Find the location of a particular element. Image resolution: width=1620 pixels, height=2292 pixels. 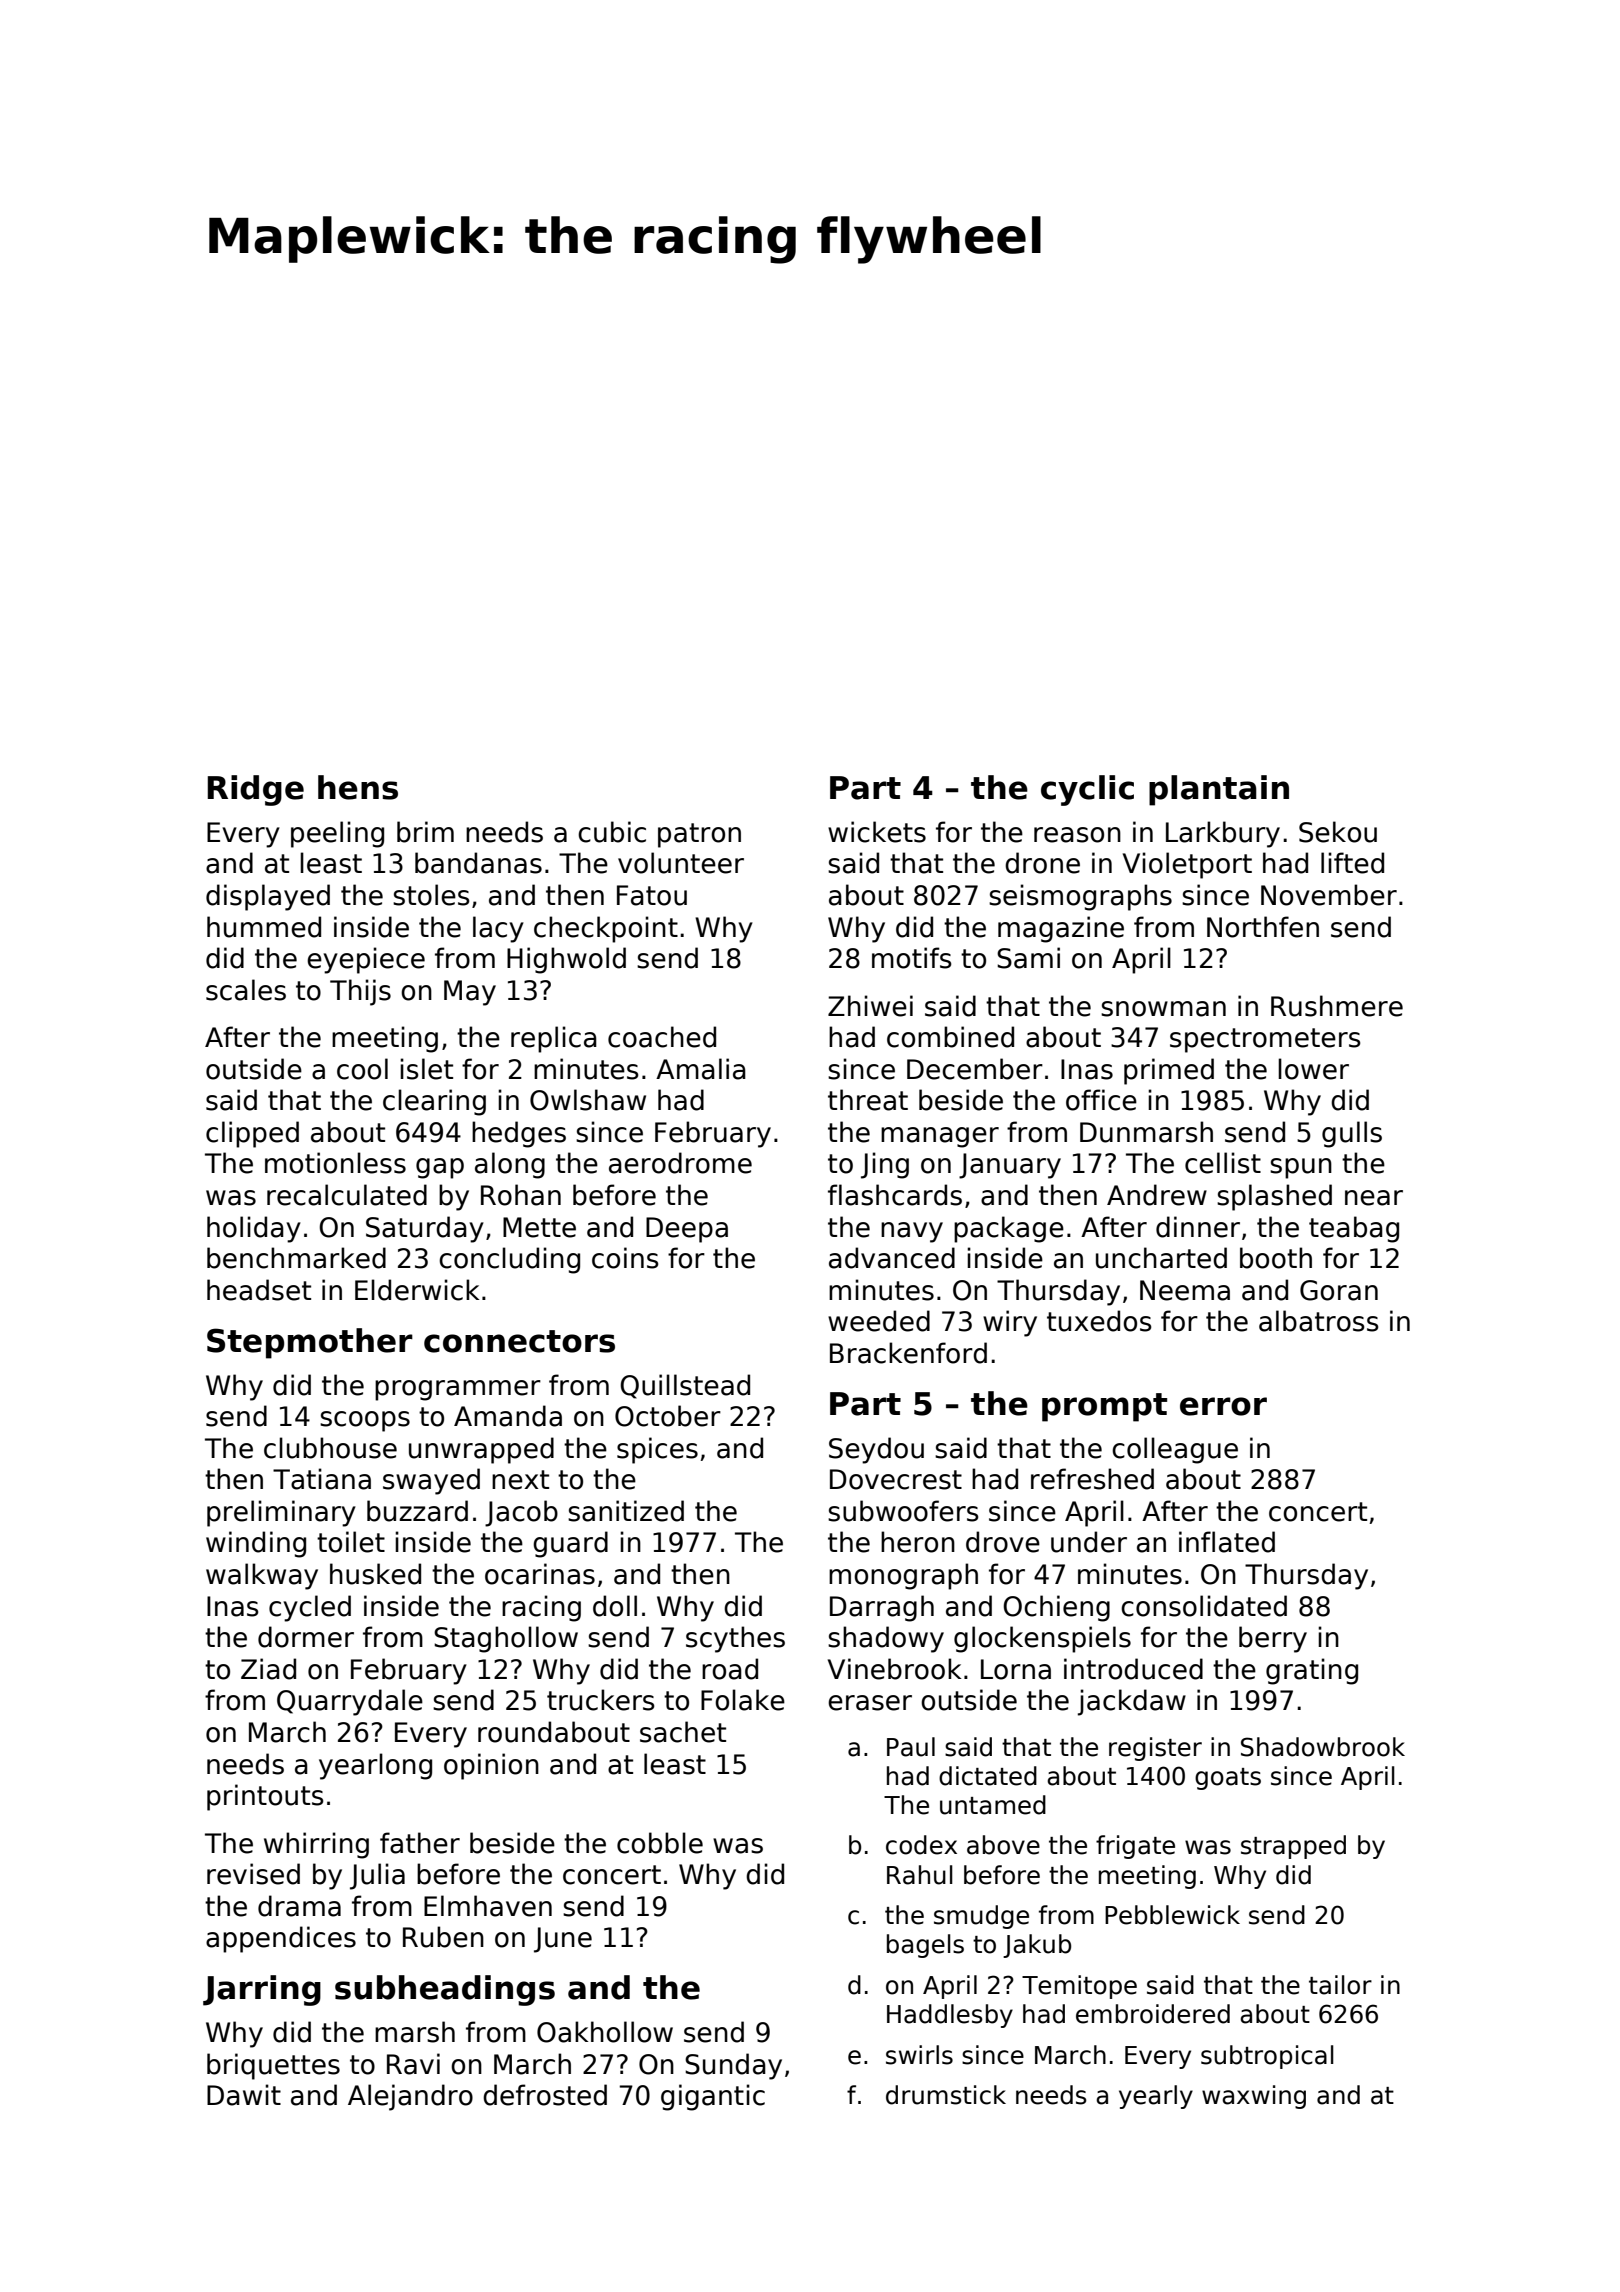

Zhiwei is located at coordinates (870, 1006).
